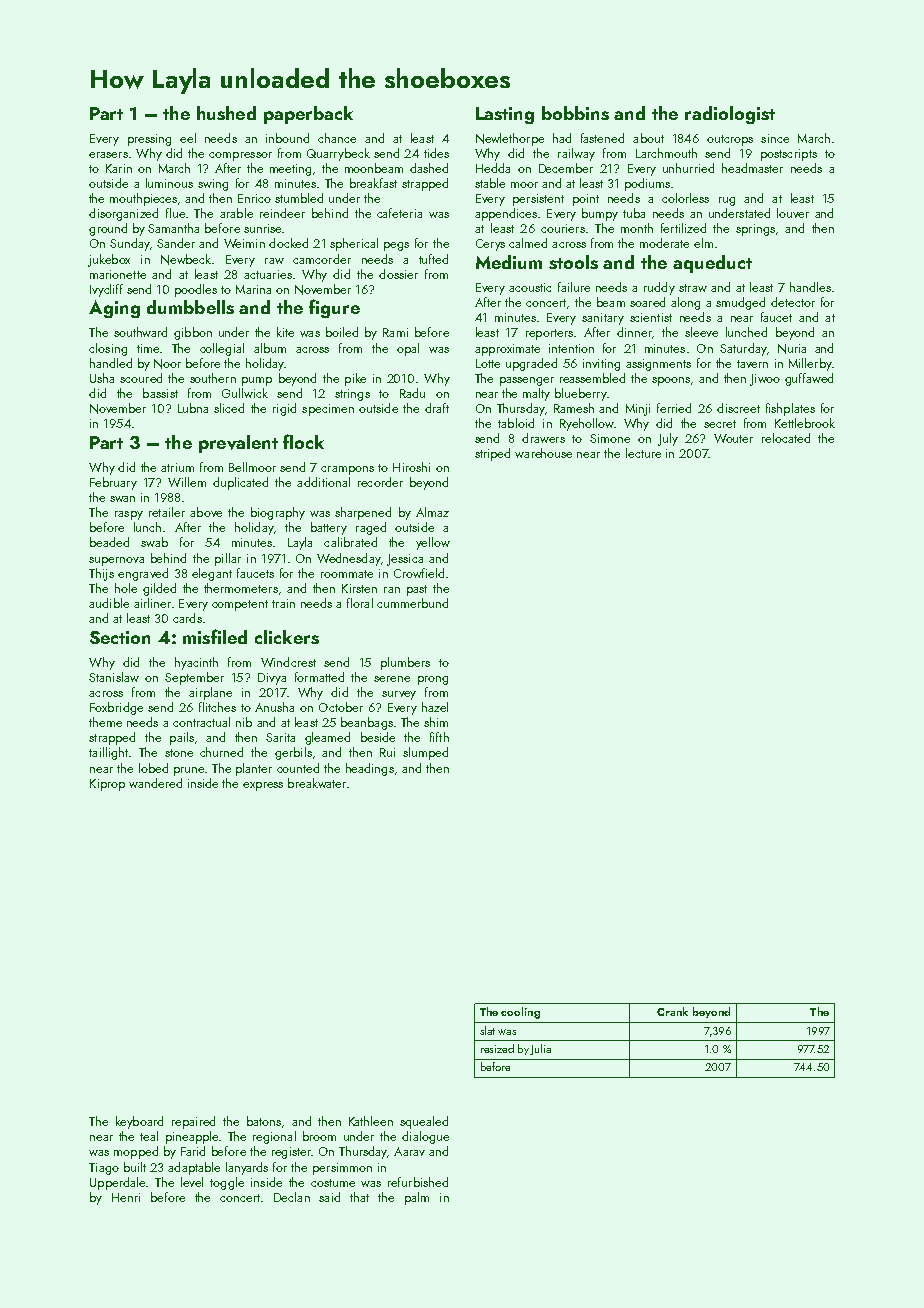 The height and width of the screenshot is (1308, 924). What do you see at coordinates (359, 1197) in the screenshot?
I see `that` at bounding box center [359, 1197].
